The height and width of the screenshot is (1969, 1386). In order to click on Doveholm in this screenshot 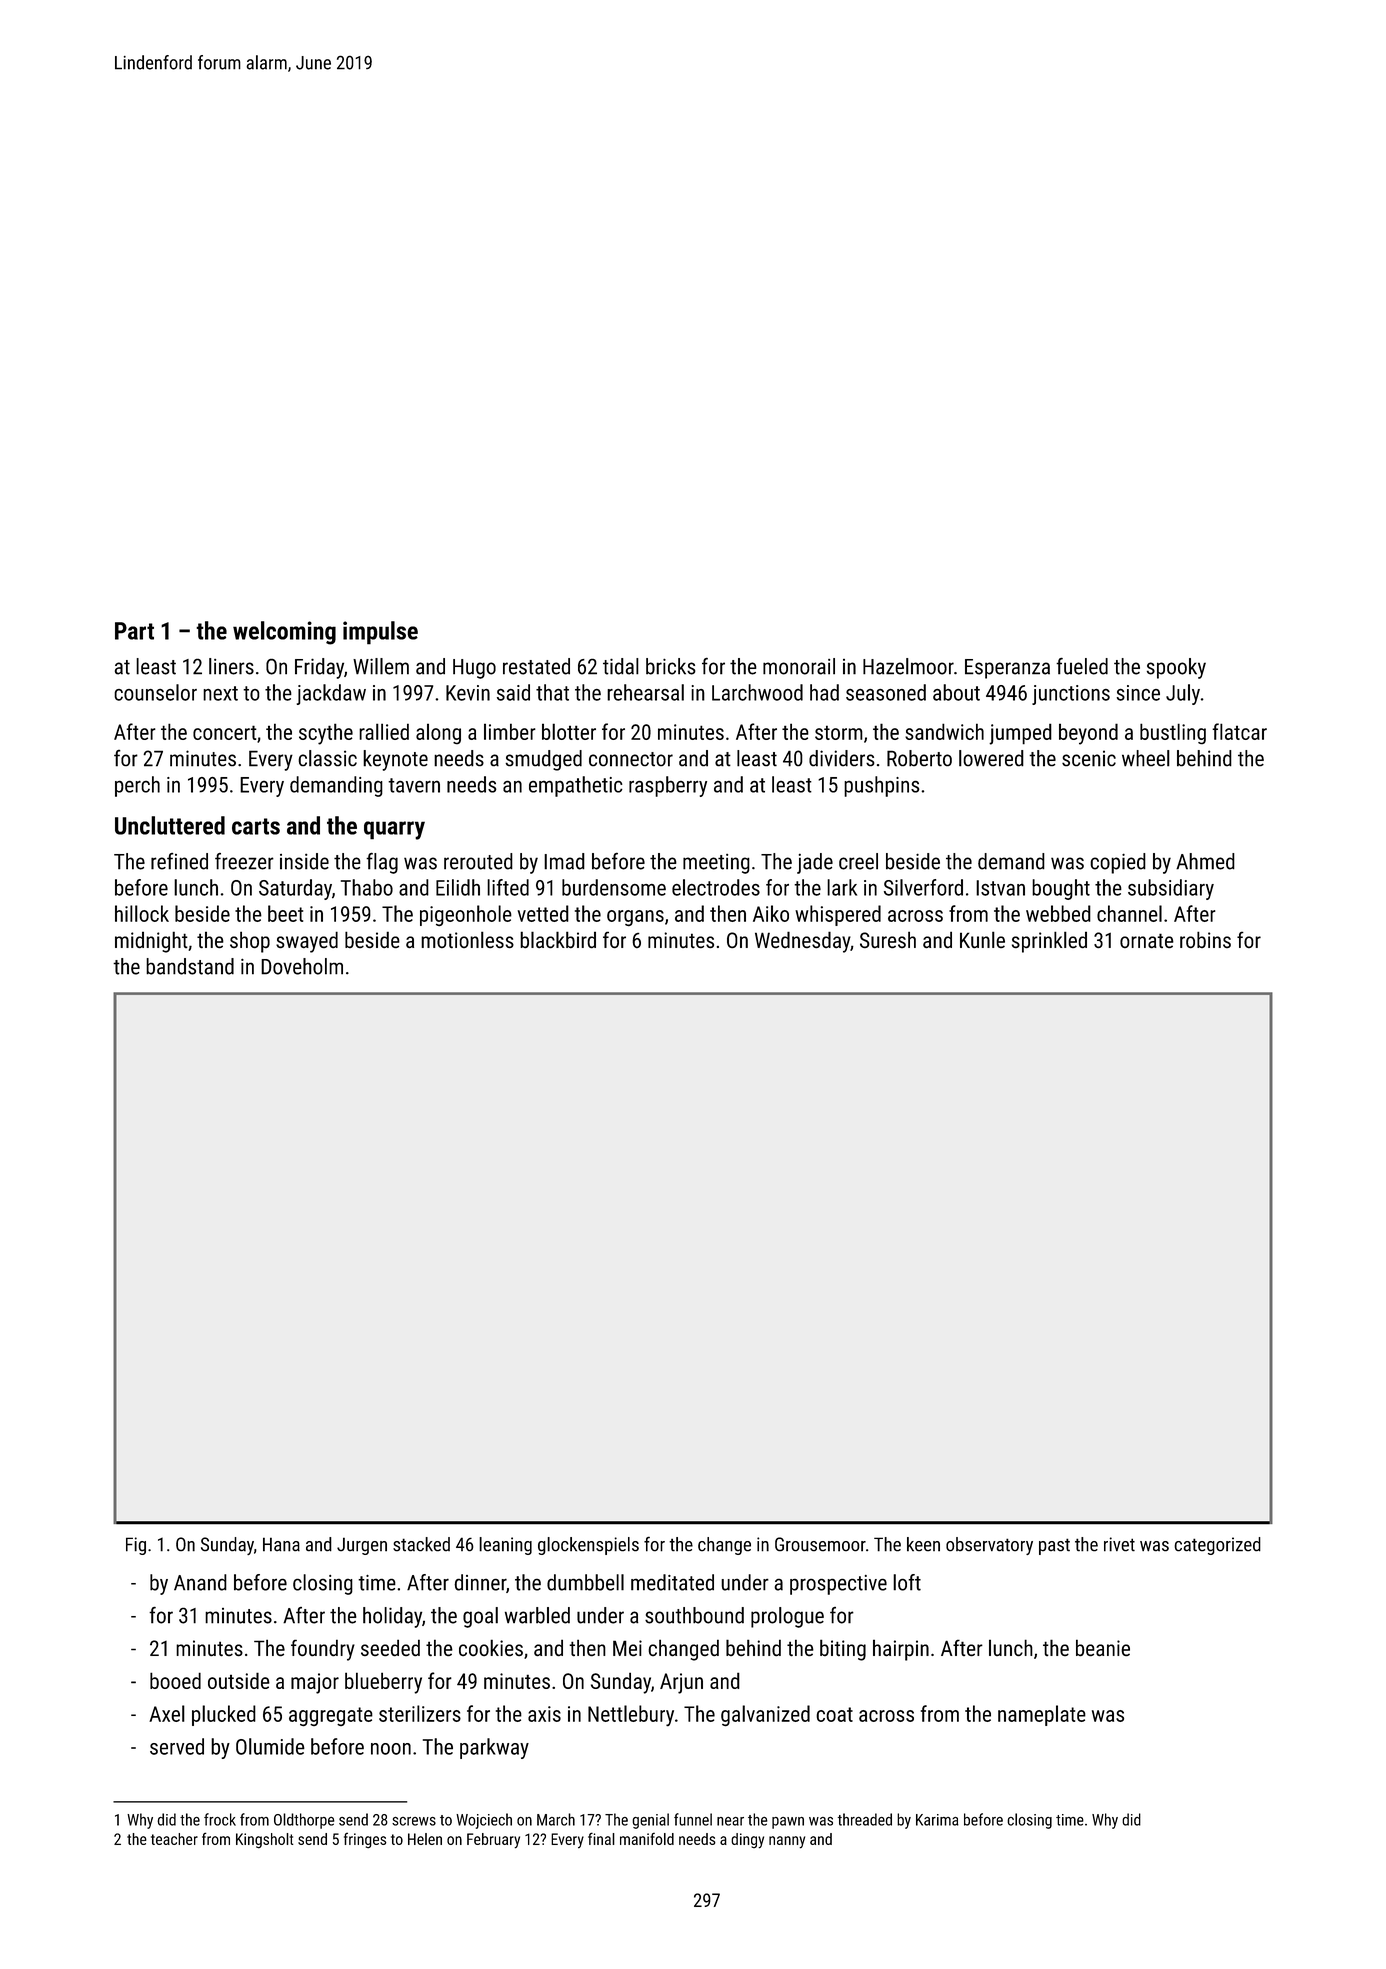, I will do `click(302, 966)`.
